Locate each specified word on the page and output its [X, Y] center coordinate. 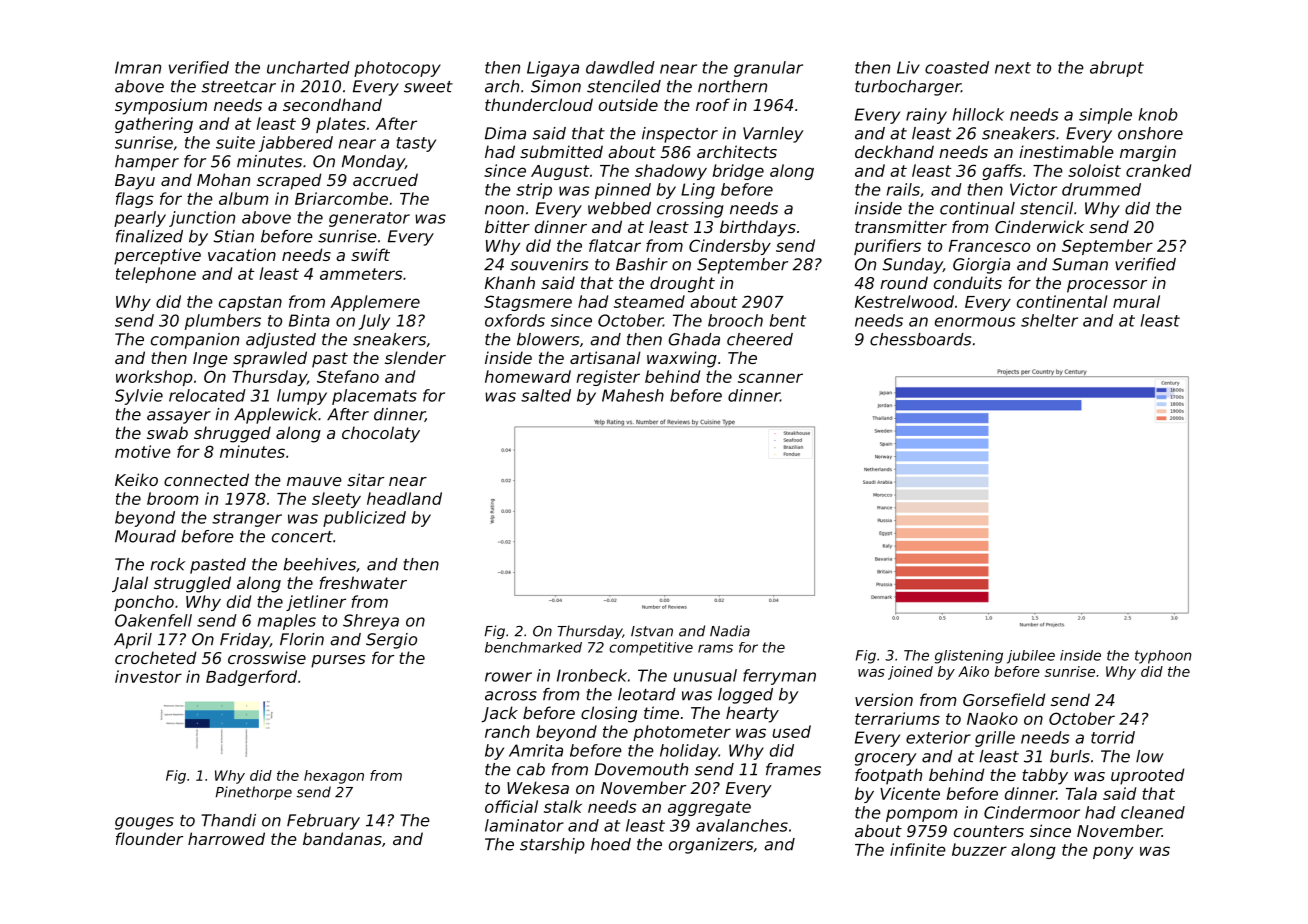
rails [903, 189]
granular [768, 69]
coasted [957, 67]
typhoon [1163, 657]
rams [715, 648]
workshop [154, 378]
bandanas [342, 838]
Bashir [642, 264]
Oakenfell [153, 620]
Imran [138, 67]
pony [1113, 852]
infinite [918, 849]
